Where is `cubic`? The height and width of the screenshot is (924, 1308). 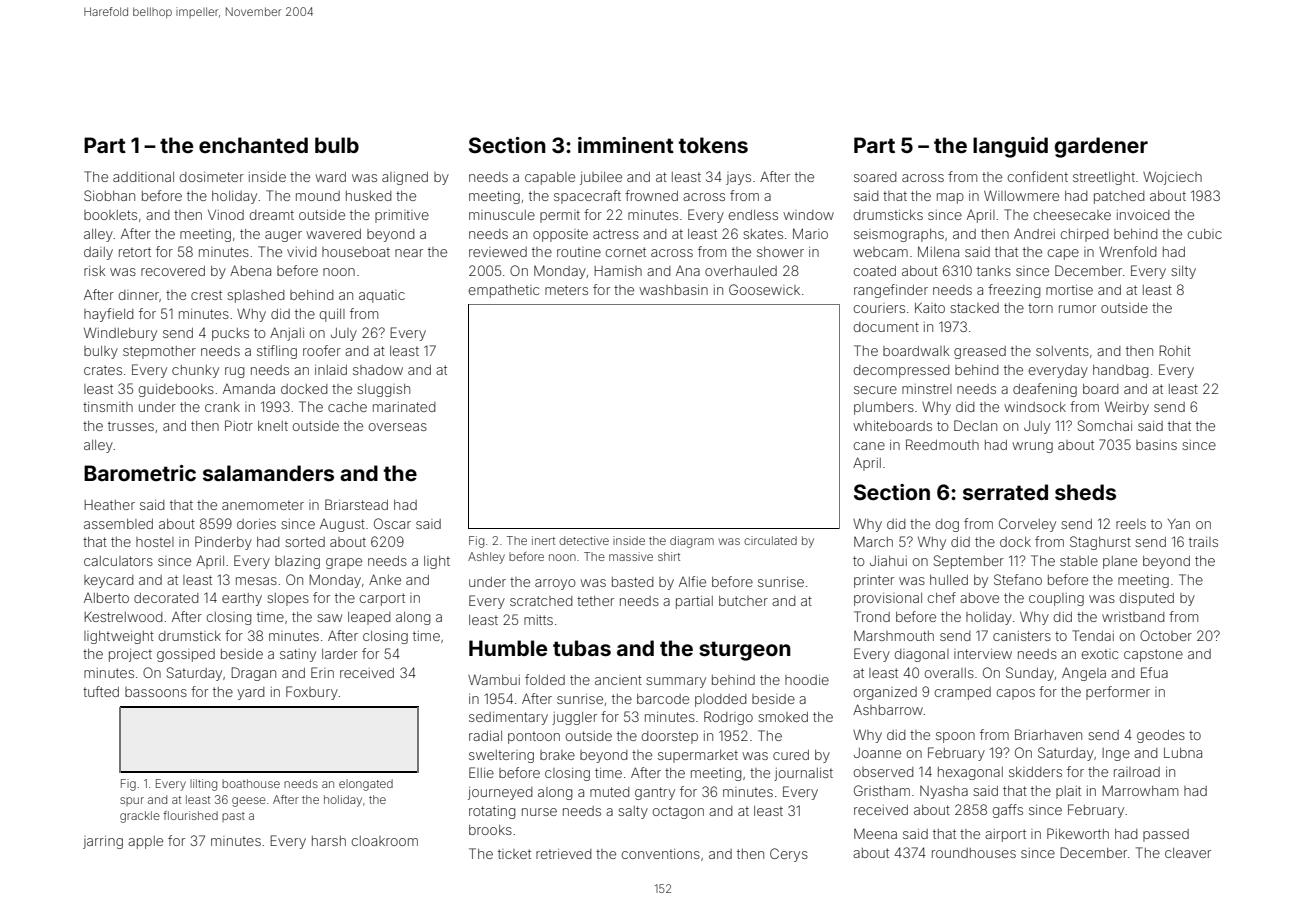 cubic is located at coordinates (1205, 234).
